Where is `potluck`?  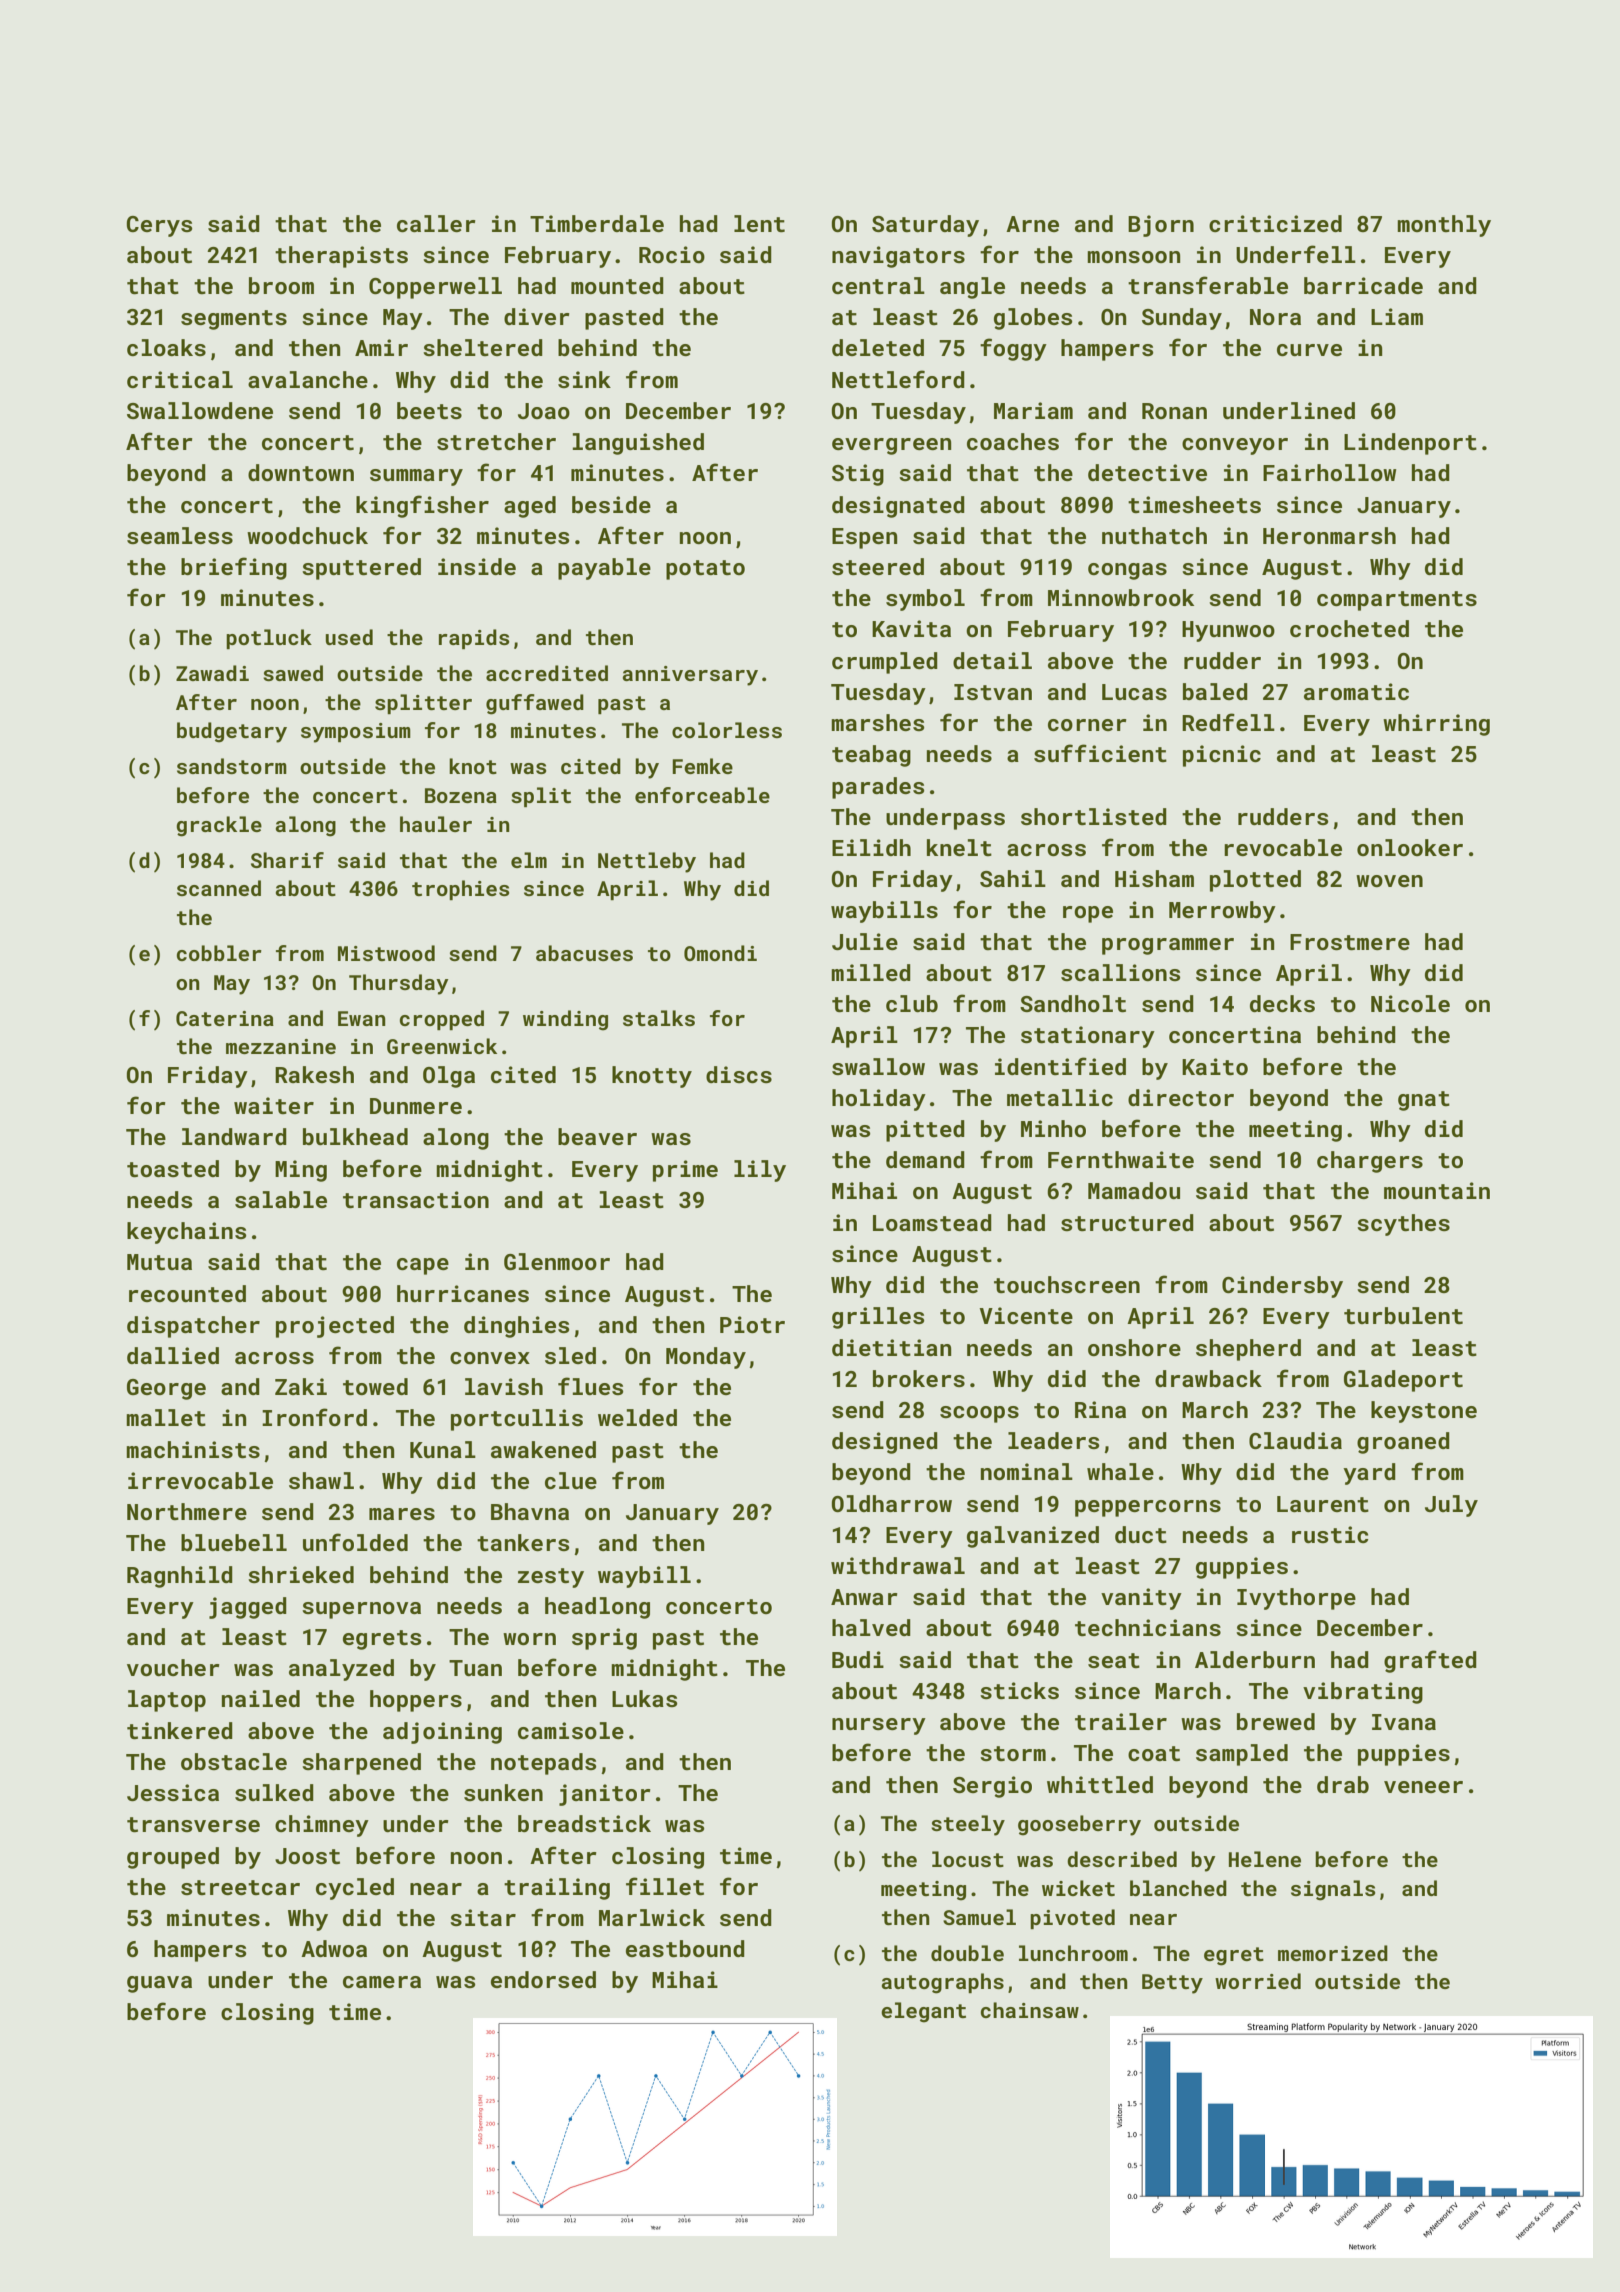
potluck is located at coordinates (269, 639).
